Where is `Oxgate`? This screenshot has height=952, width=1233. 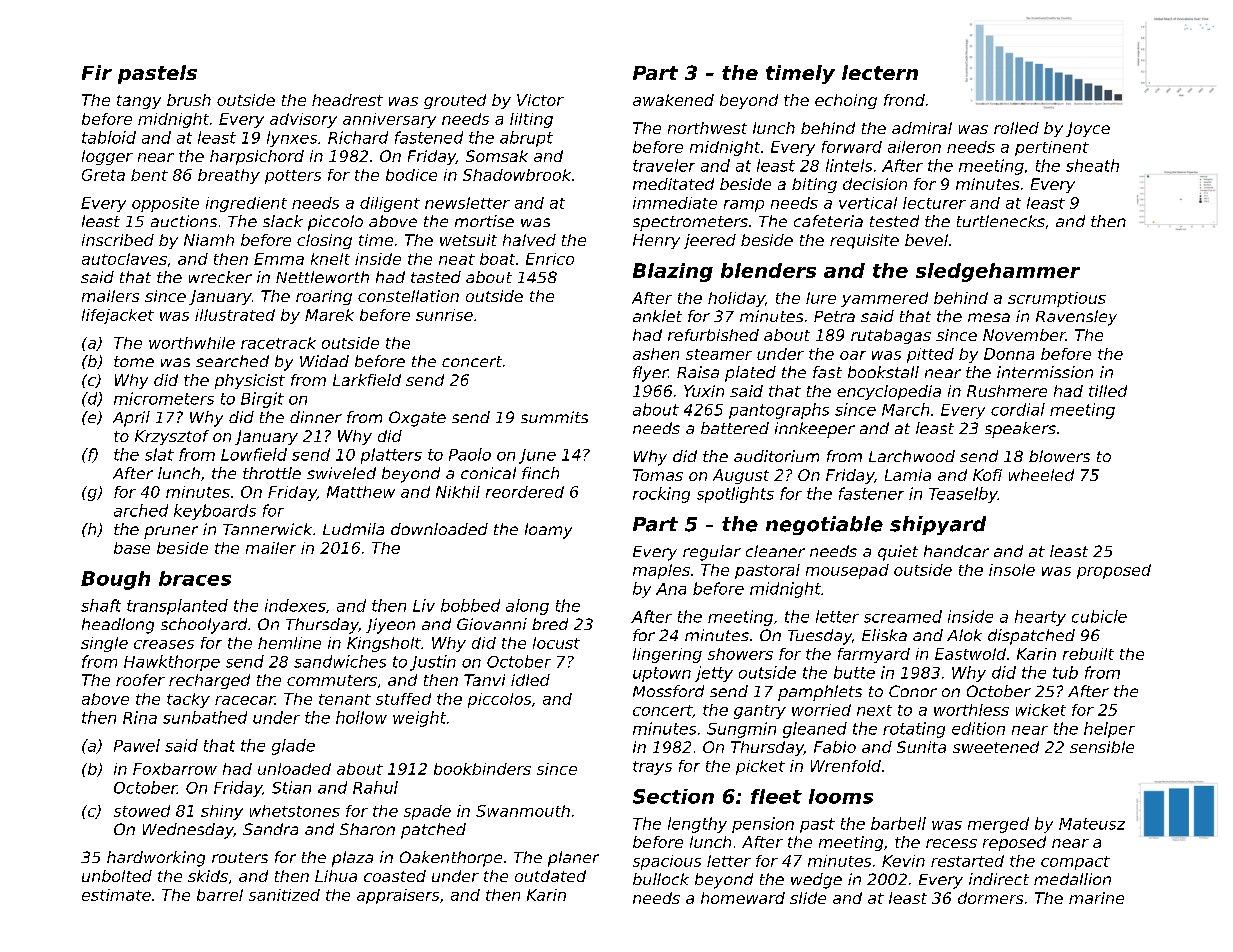 Oxgate is located at coordinates (417, 419).
